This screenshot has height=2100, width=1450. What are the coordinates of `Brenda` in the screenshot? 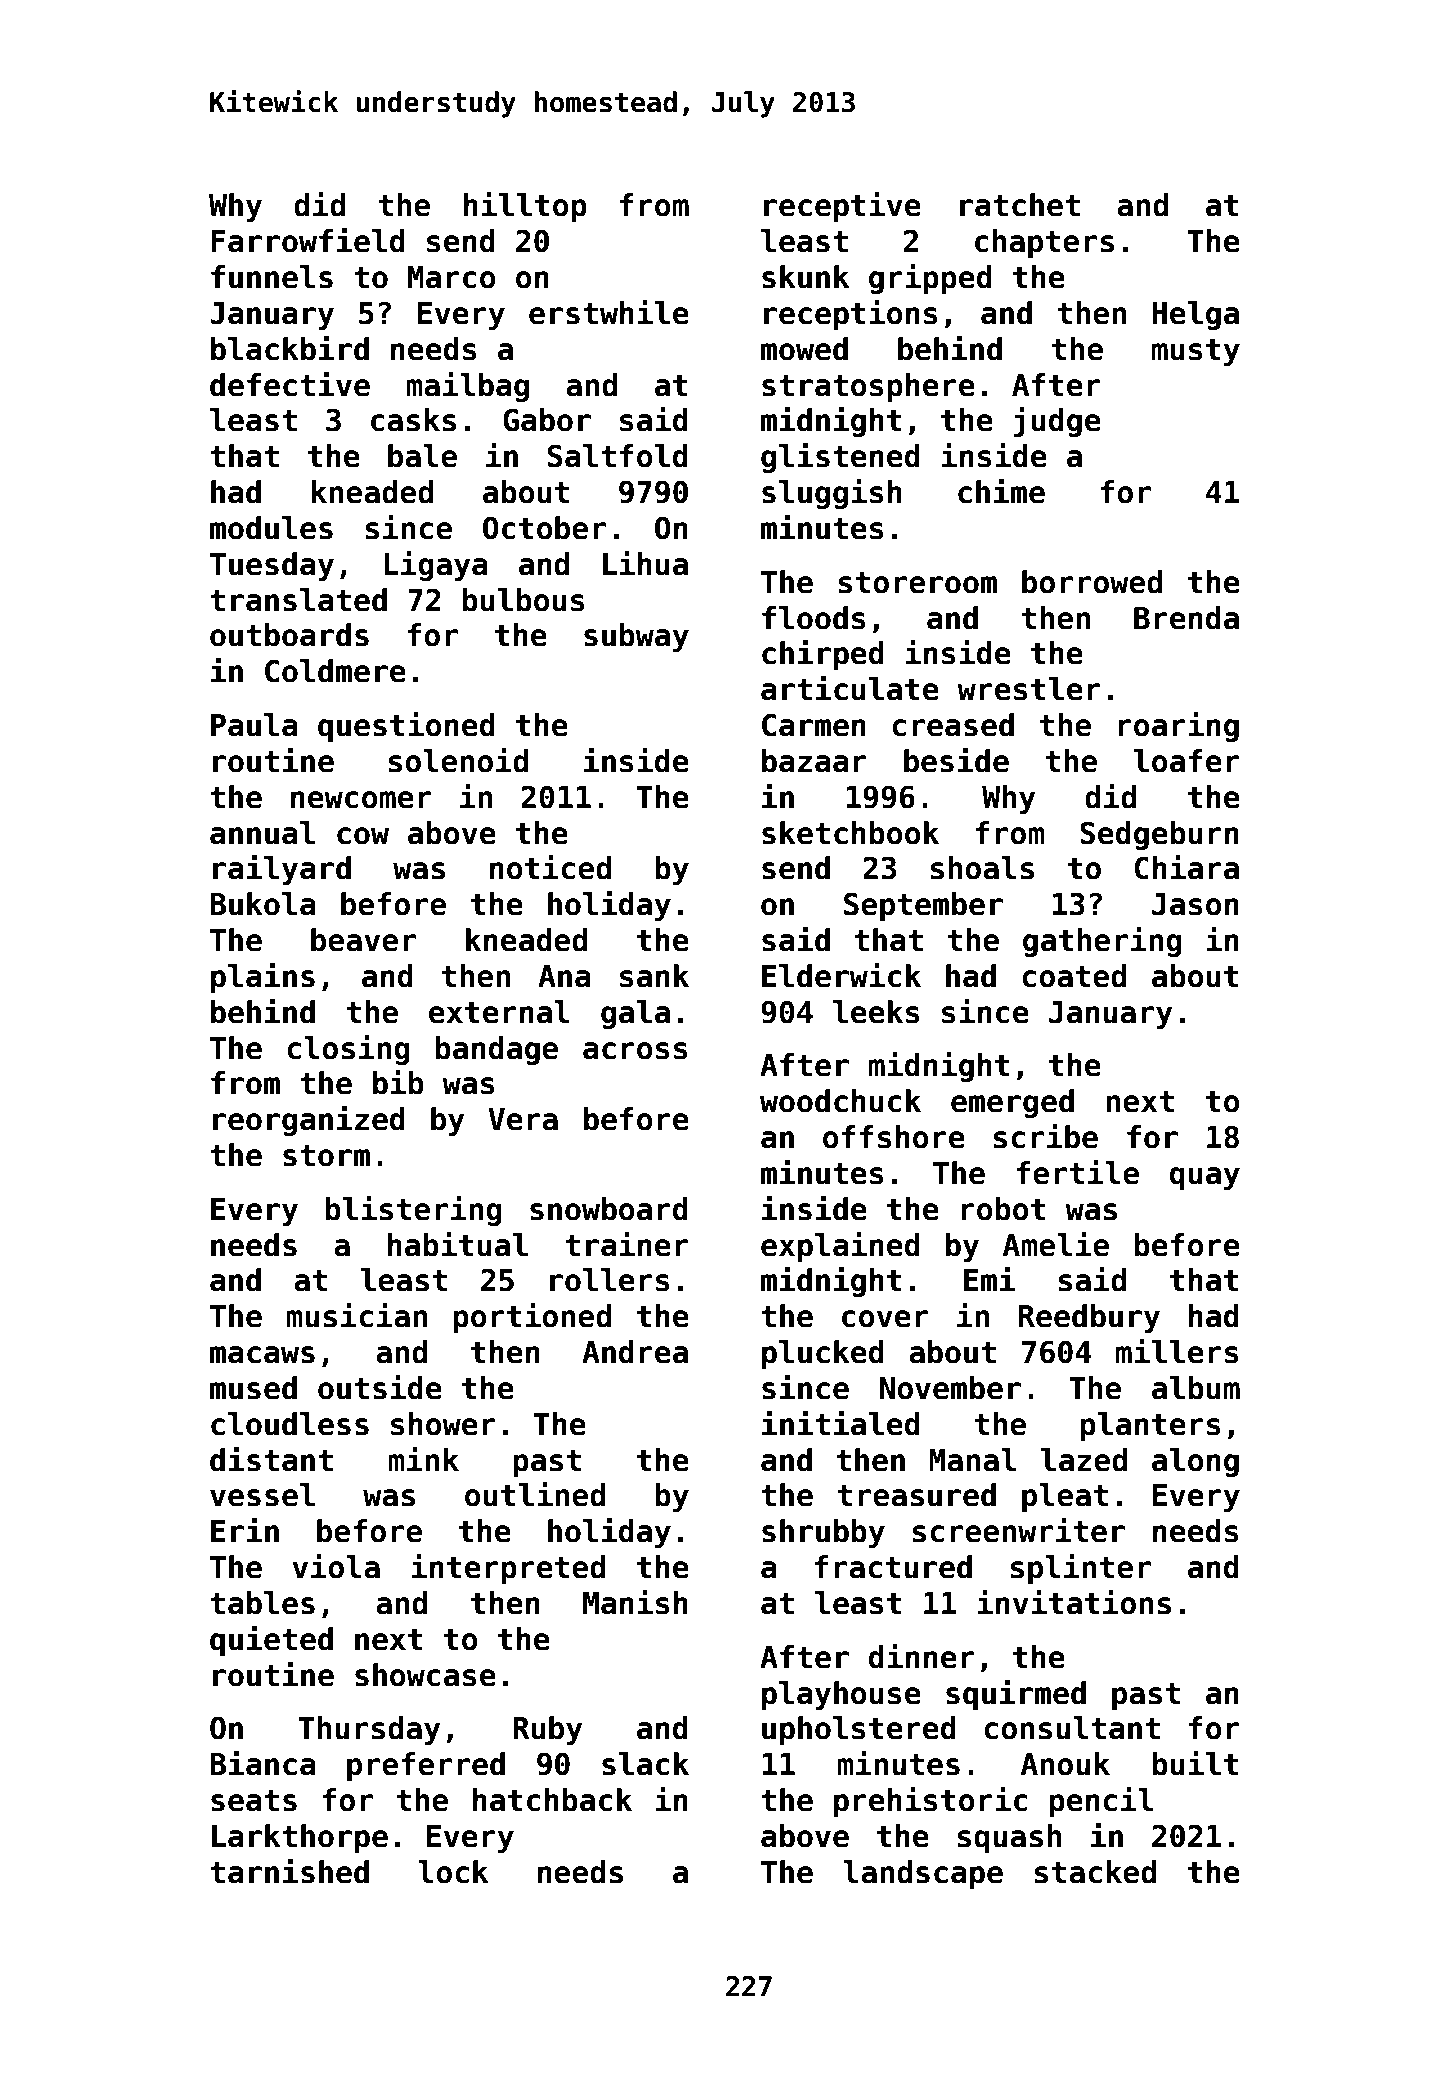 It's located at (1186, 618).
